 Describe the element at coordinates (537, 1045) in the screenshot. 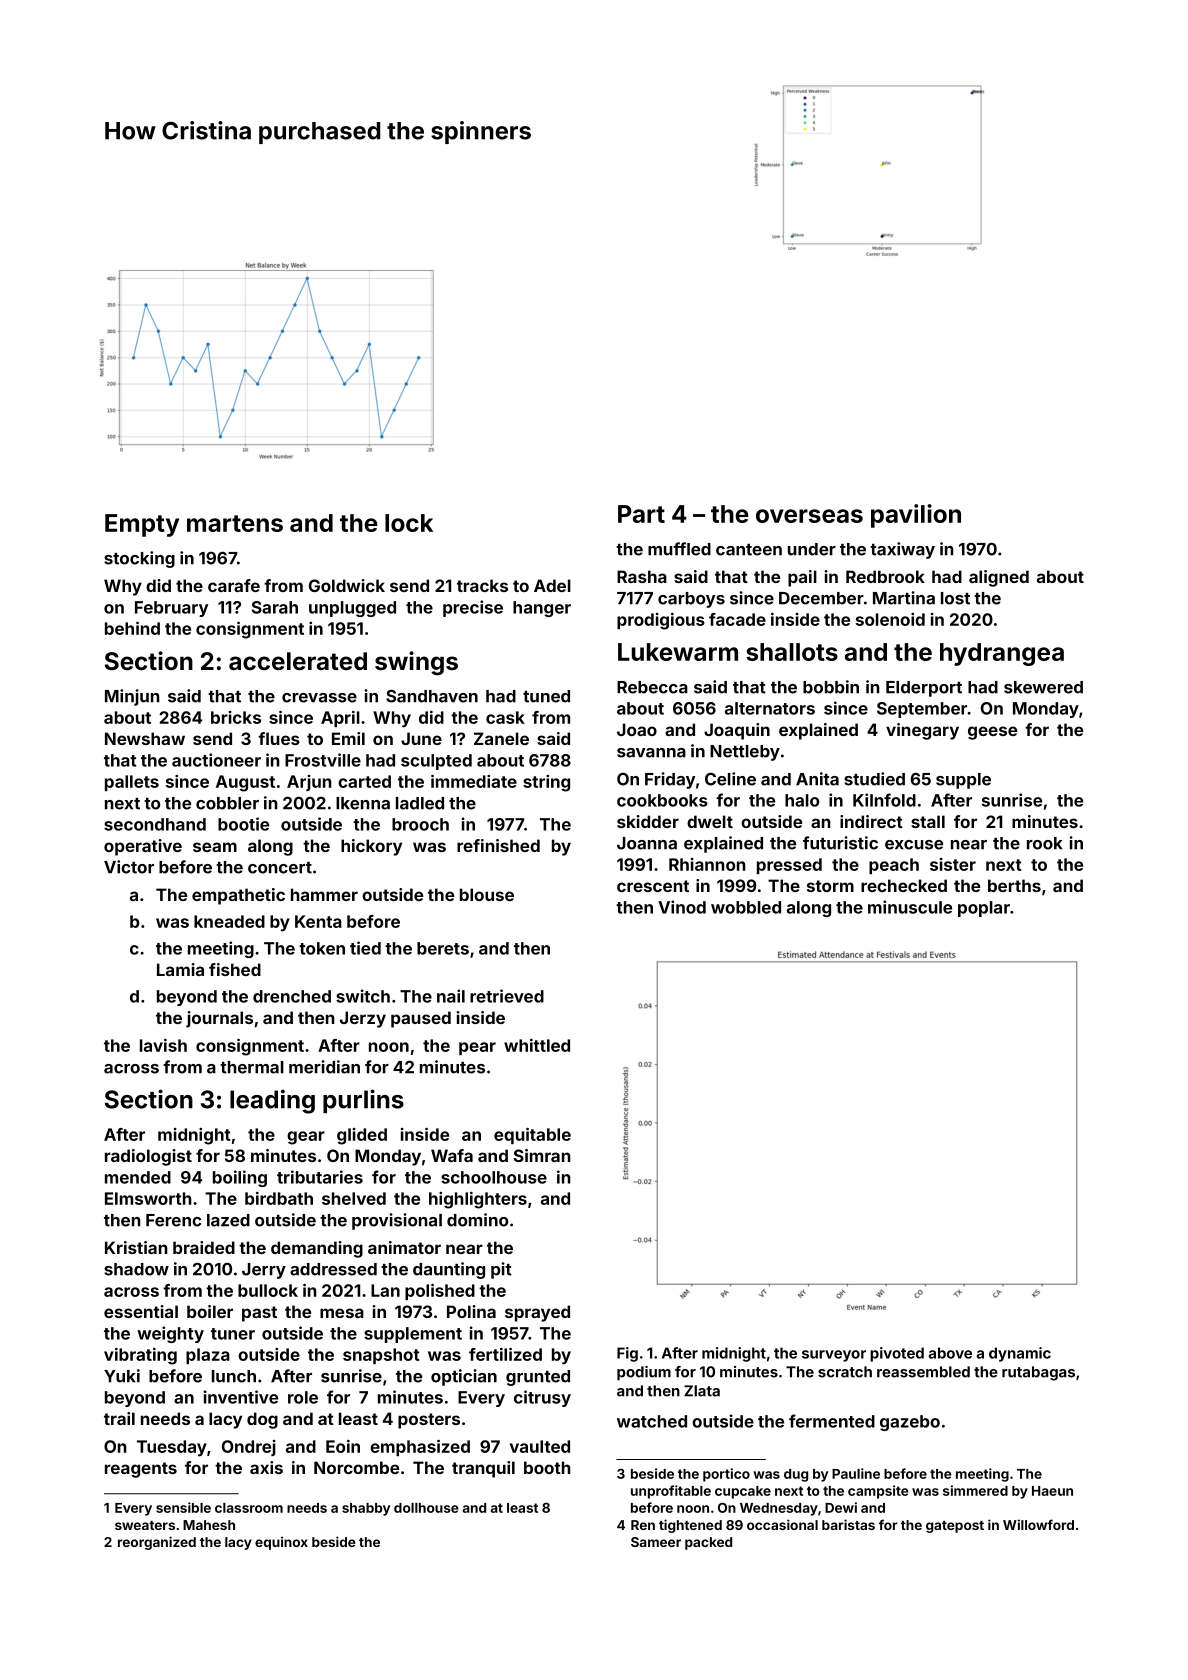

I see `whittled` at that location.
